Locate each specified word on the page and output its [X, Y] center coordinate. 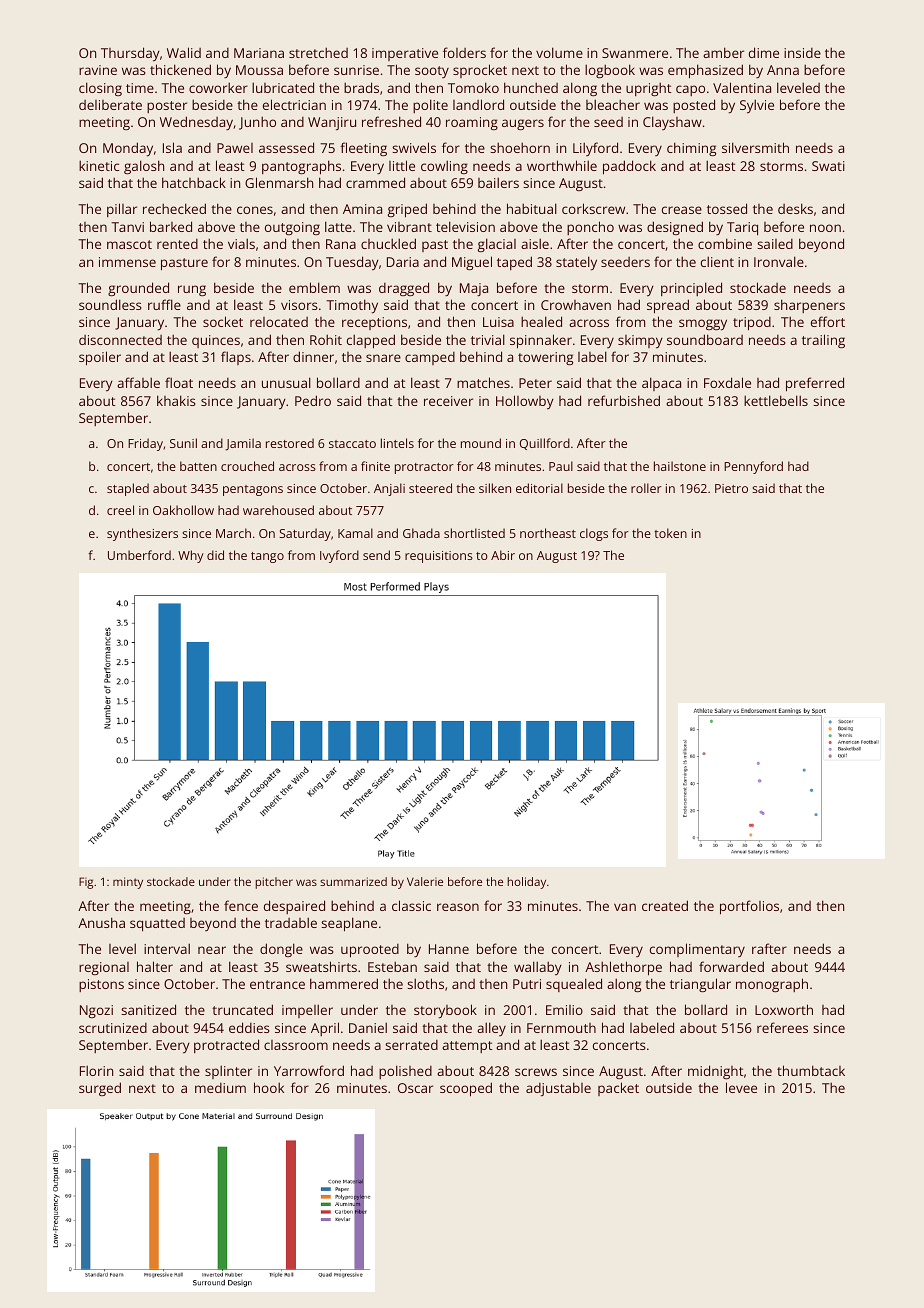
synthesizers [142, 534]
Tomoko [473, 87]
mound [481, 443]
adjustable [558, 1089]
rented [177, 244]
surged [100, 1089]
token [670, 533]
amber [723, 52]
